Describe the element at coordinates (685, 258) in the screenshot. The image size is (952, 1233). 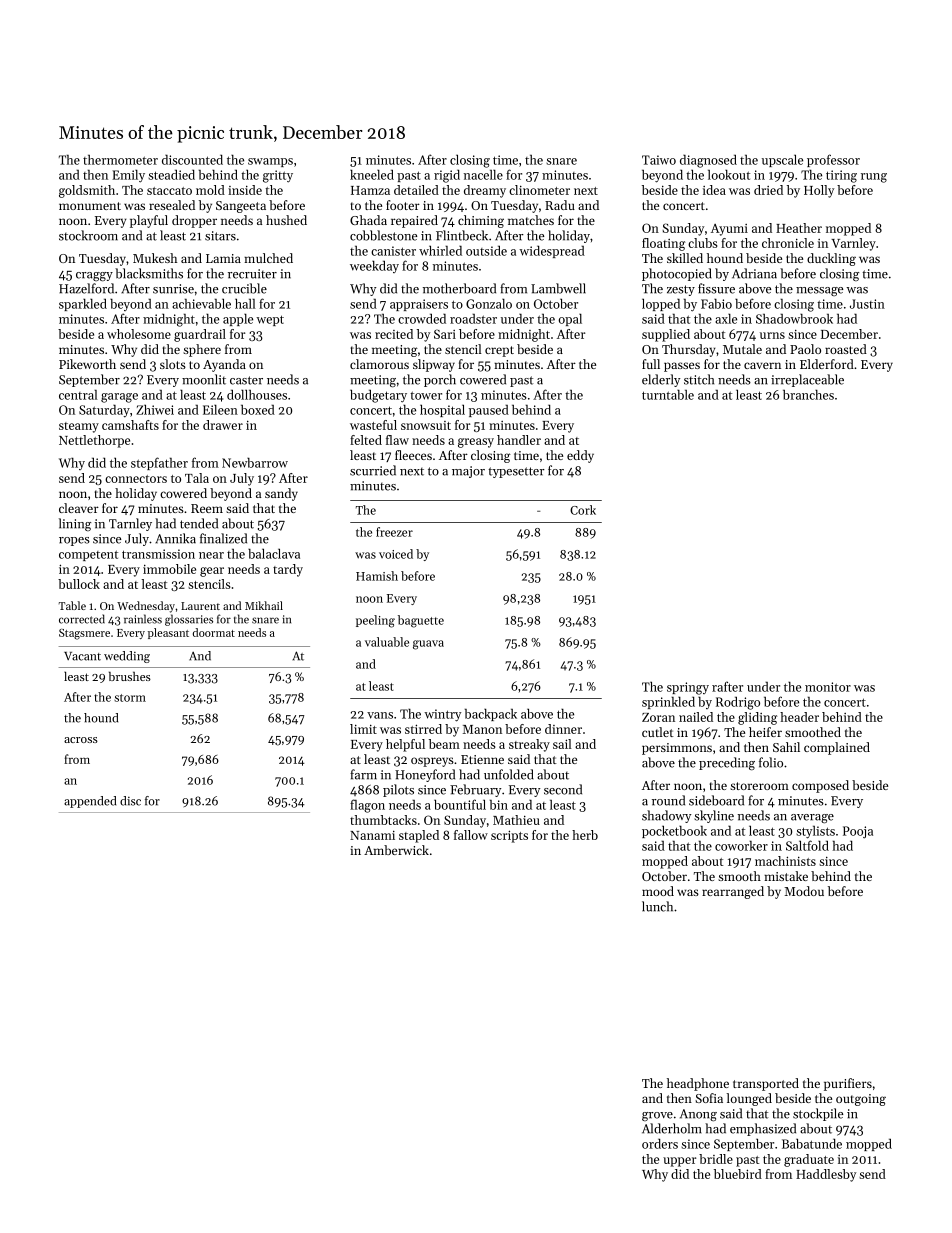
I see `skilled` at that location.
